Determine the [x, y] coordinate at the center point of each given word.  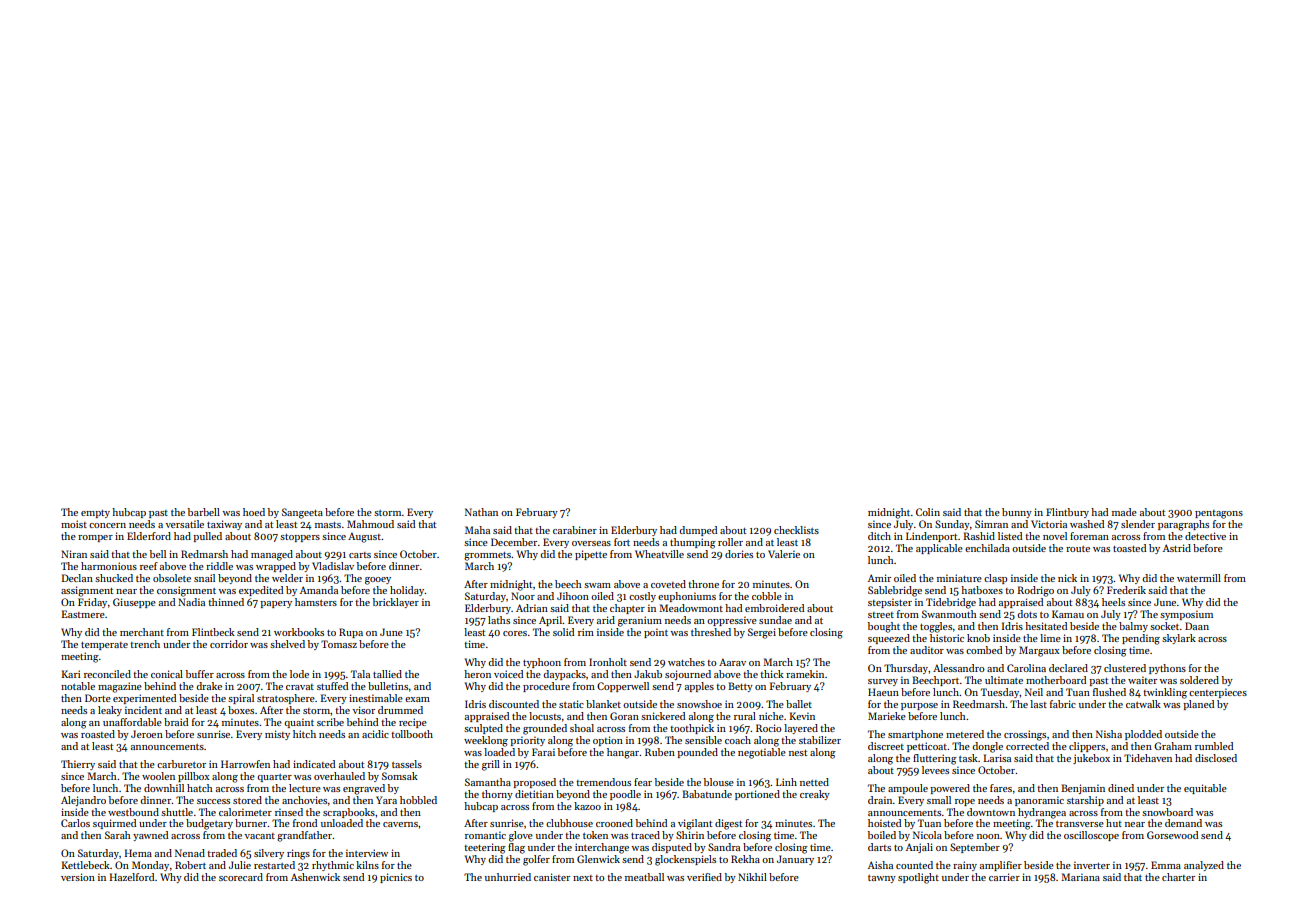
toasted [1129, 548]
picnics [396, 878]
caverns [400, 824]
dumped [698, 531]
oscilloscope [1091, 836]
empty [95, 514]
